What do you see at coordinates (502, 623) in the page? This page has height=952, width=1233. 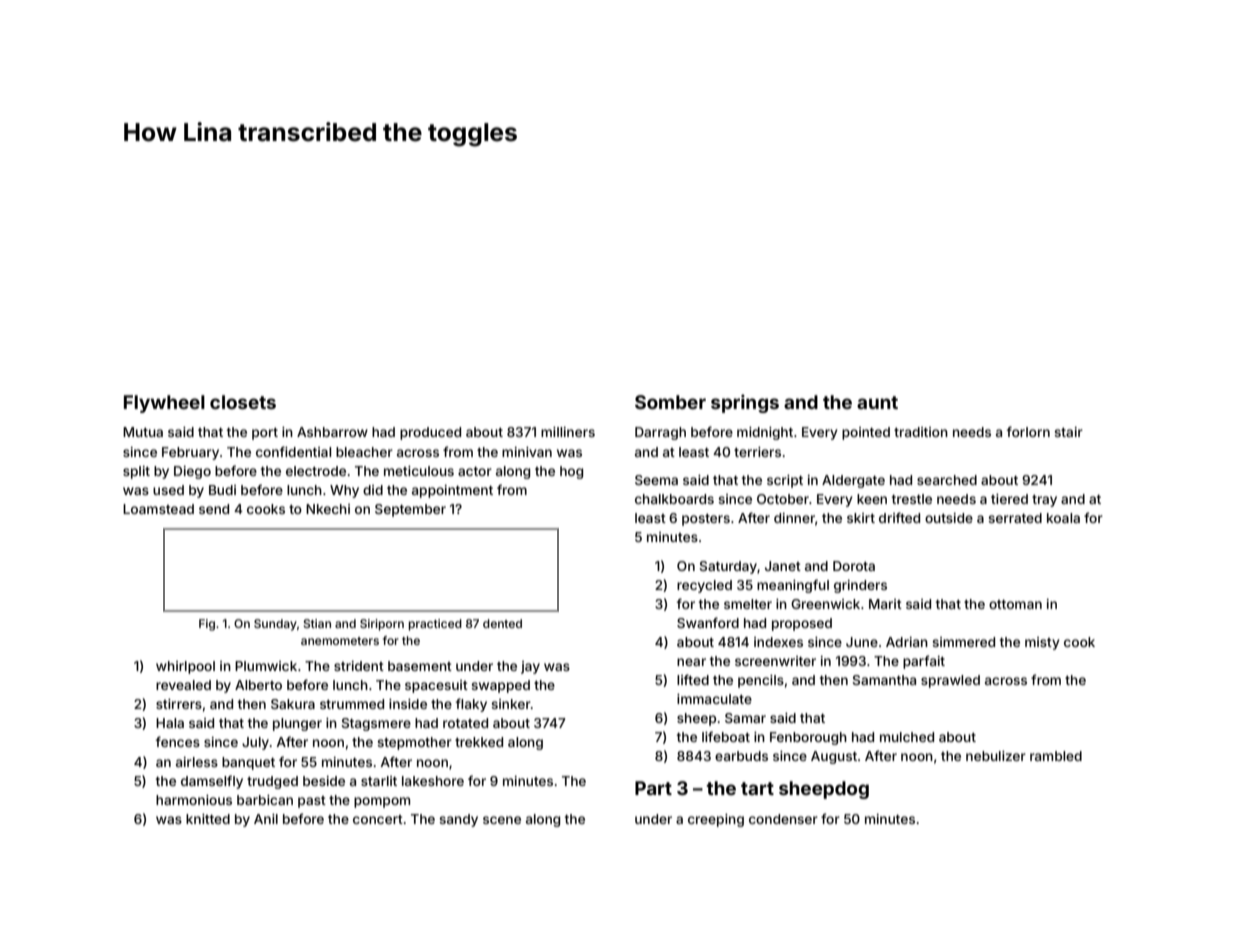 I see `dented` at bounding box center [502, 623].
